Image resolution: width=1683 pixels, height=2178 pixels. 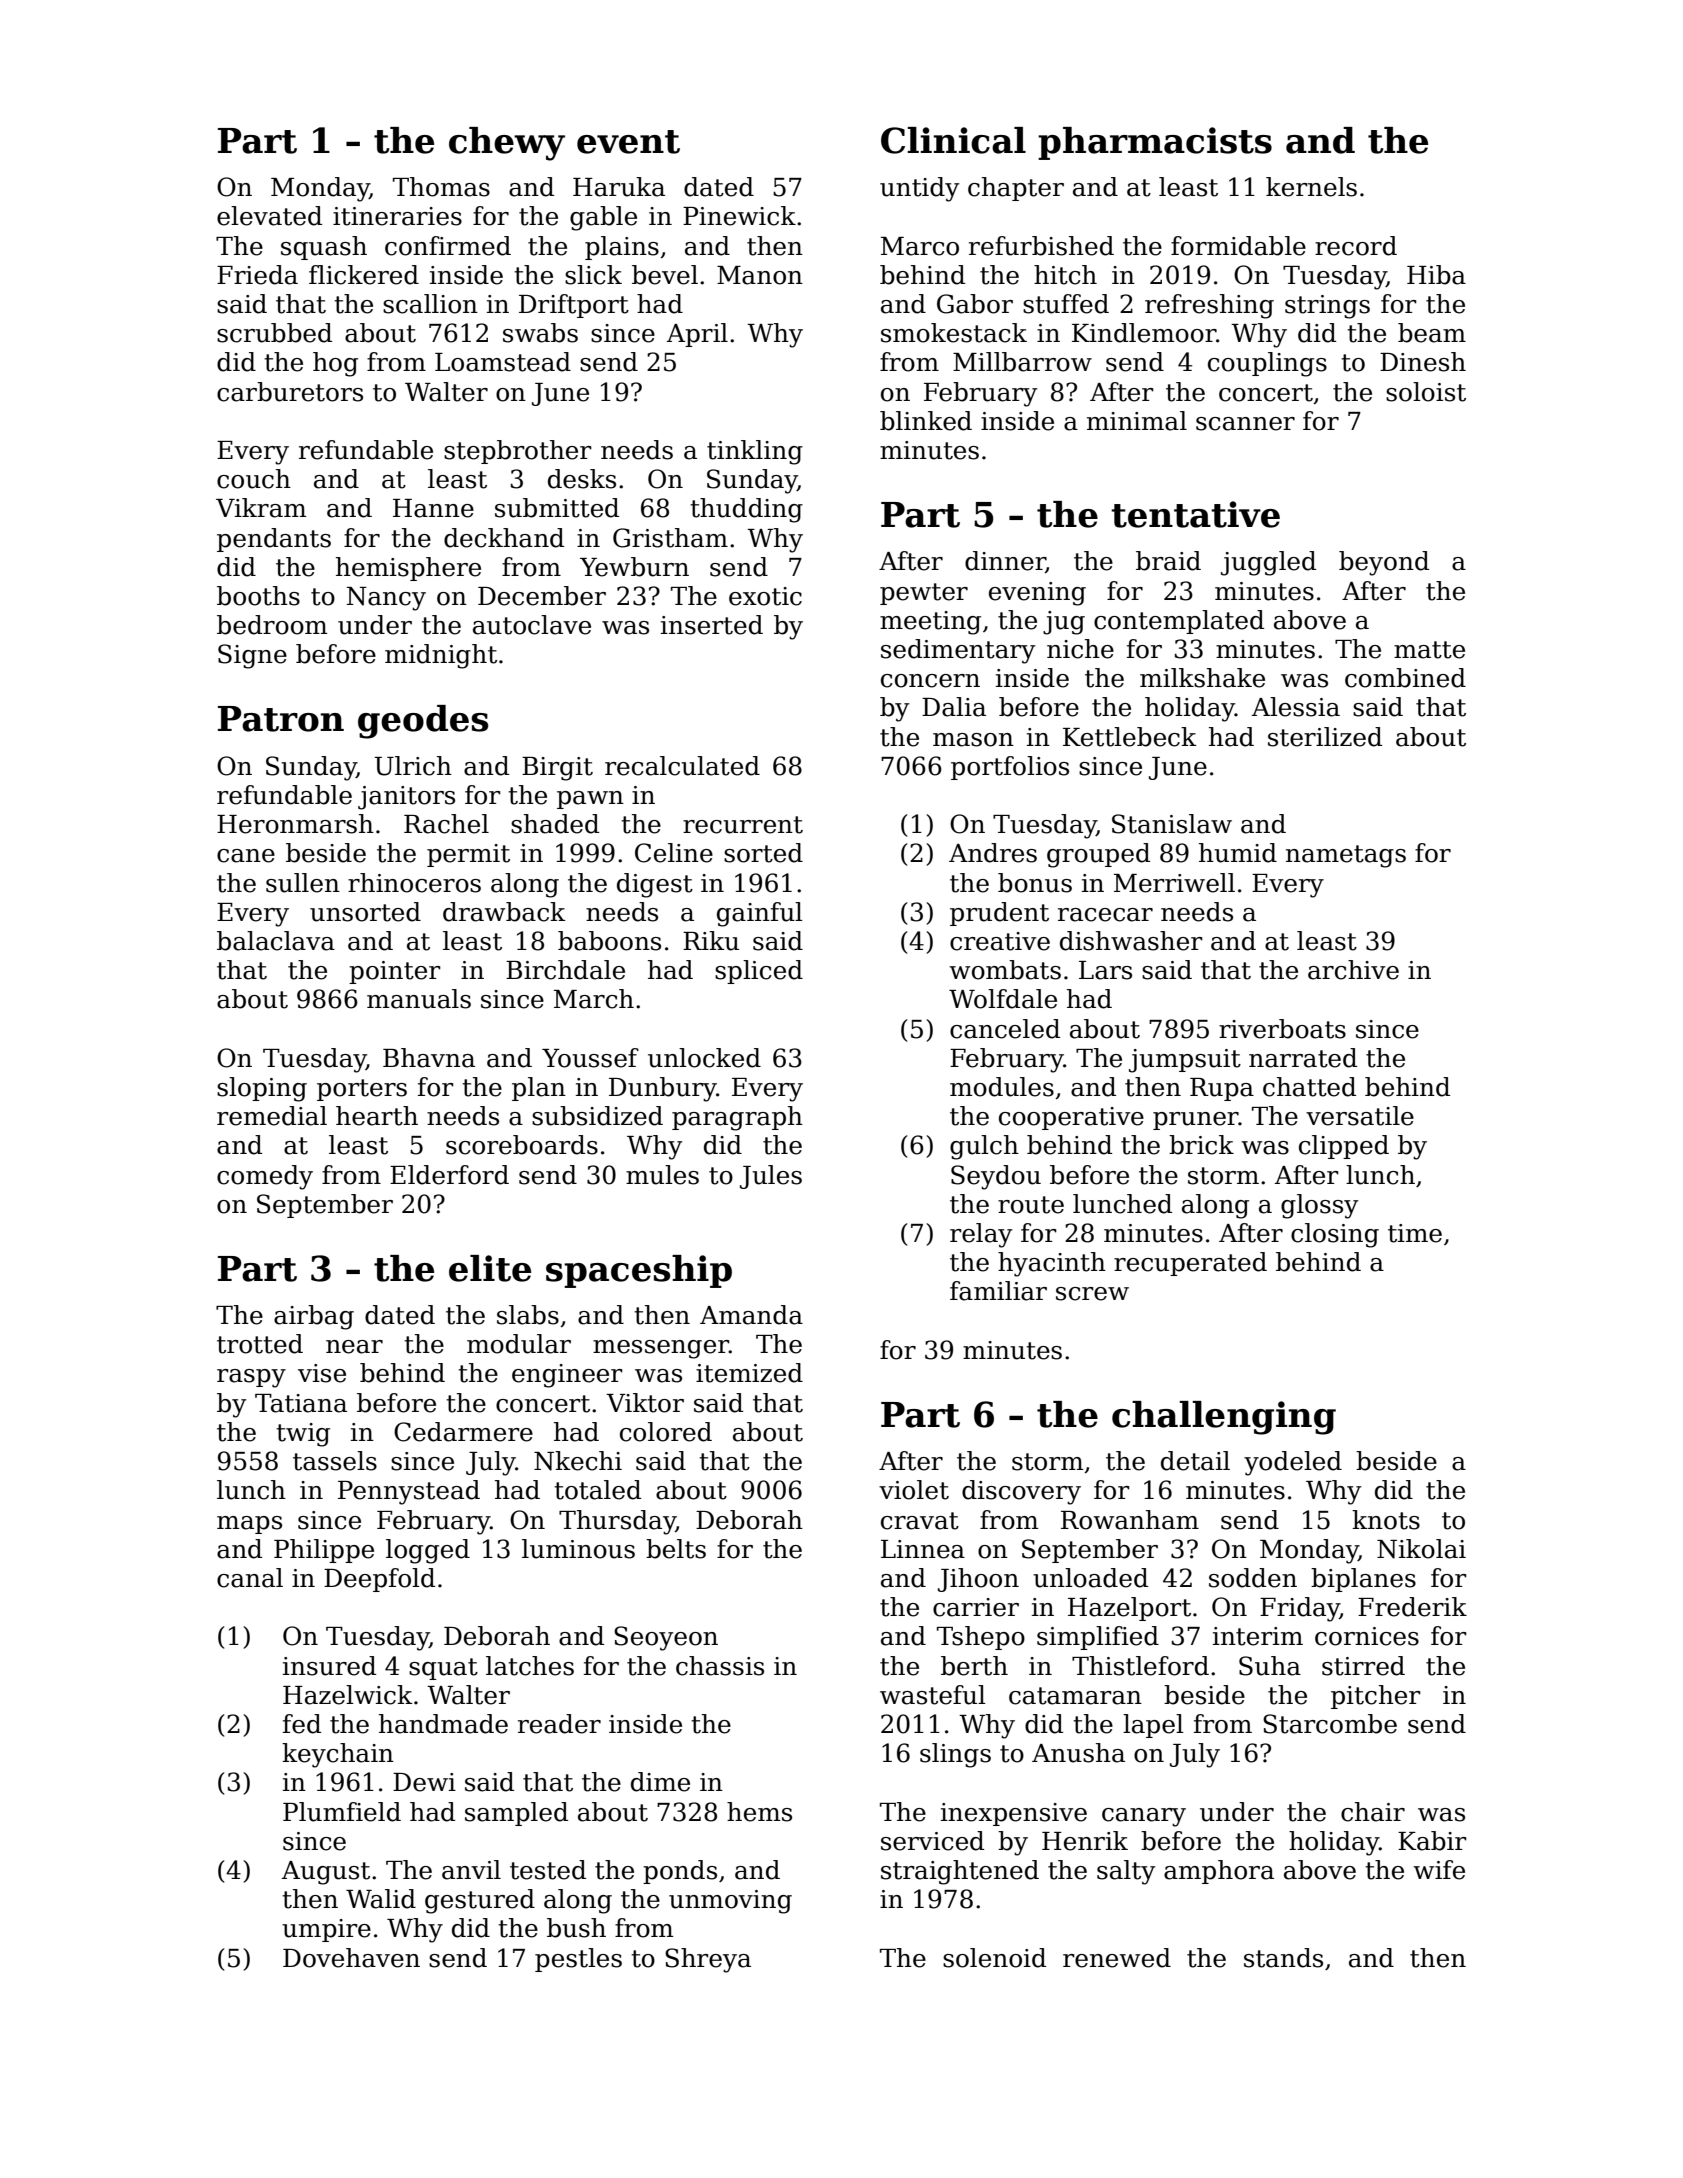 What do you see at coordinates (1311, 187) in the screenshot?
I see `kernels` at bounding box center [1311, 187].
